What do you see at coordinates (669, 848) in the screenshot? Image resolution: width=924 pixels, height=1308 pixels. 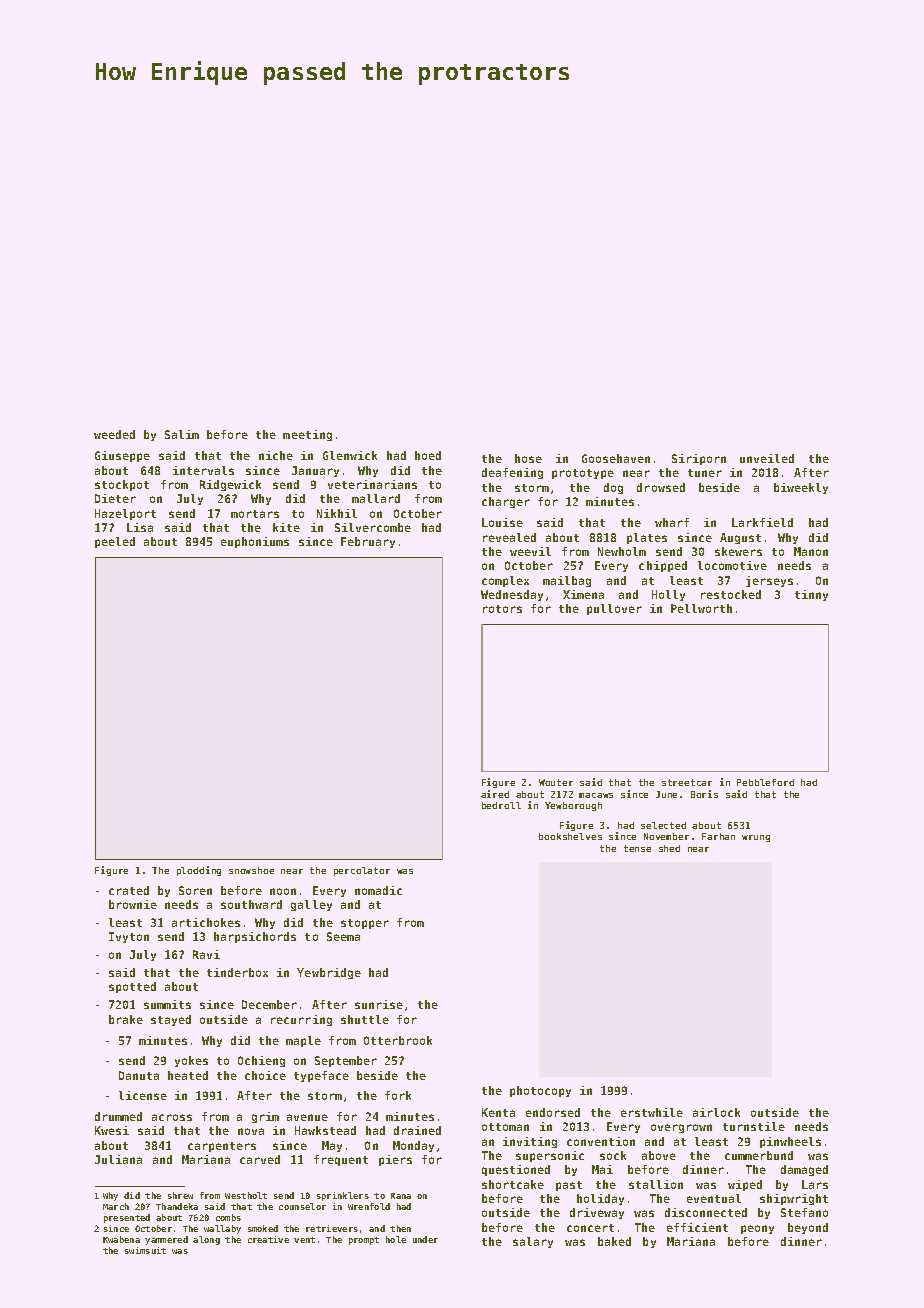 I see `shed` at bounding box center [669, 848].
